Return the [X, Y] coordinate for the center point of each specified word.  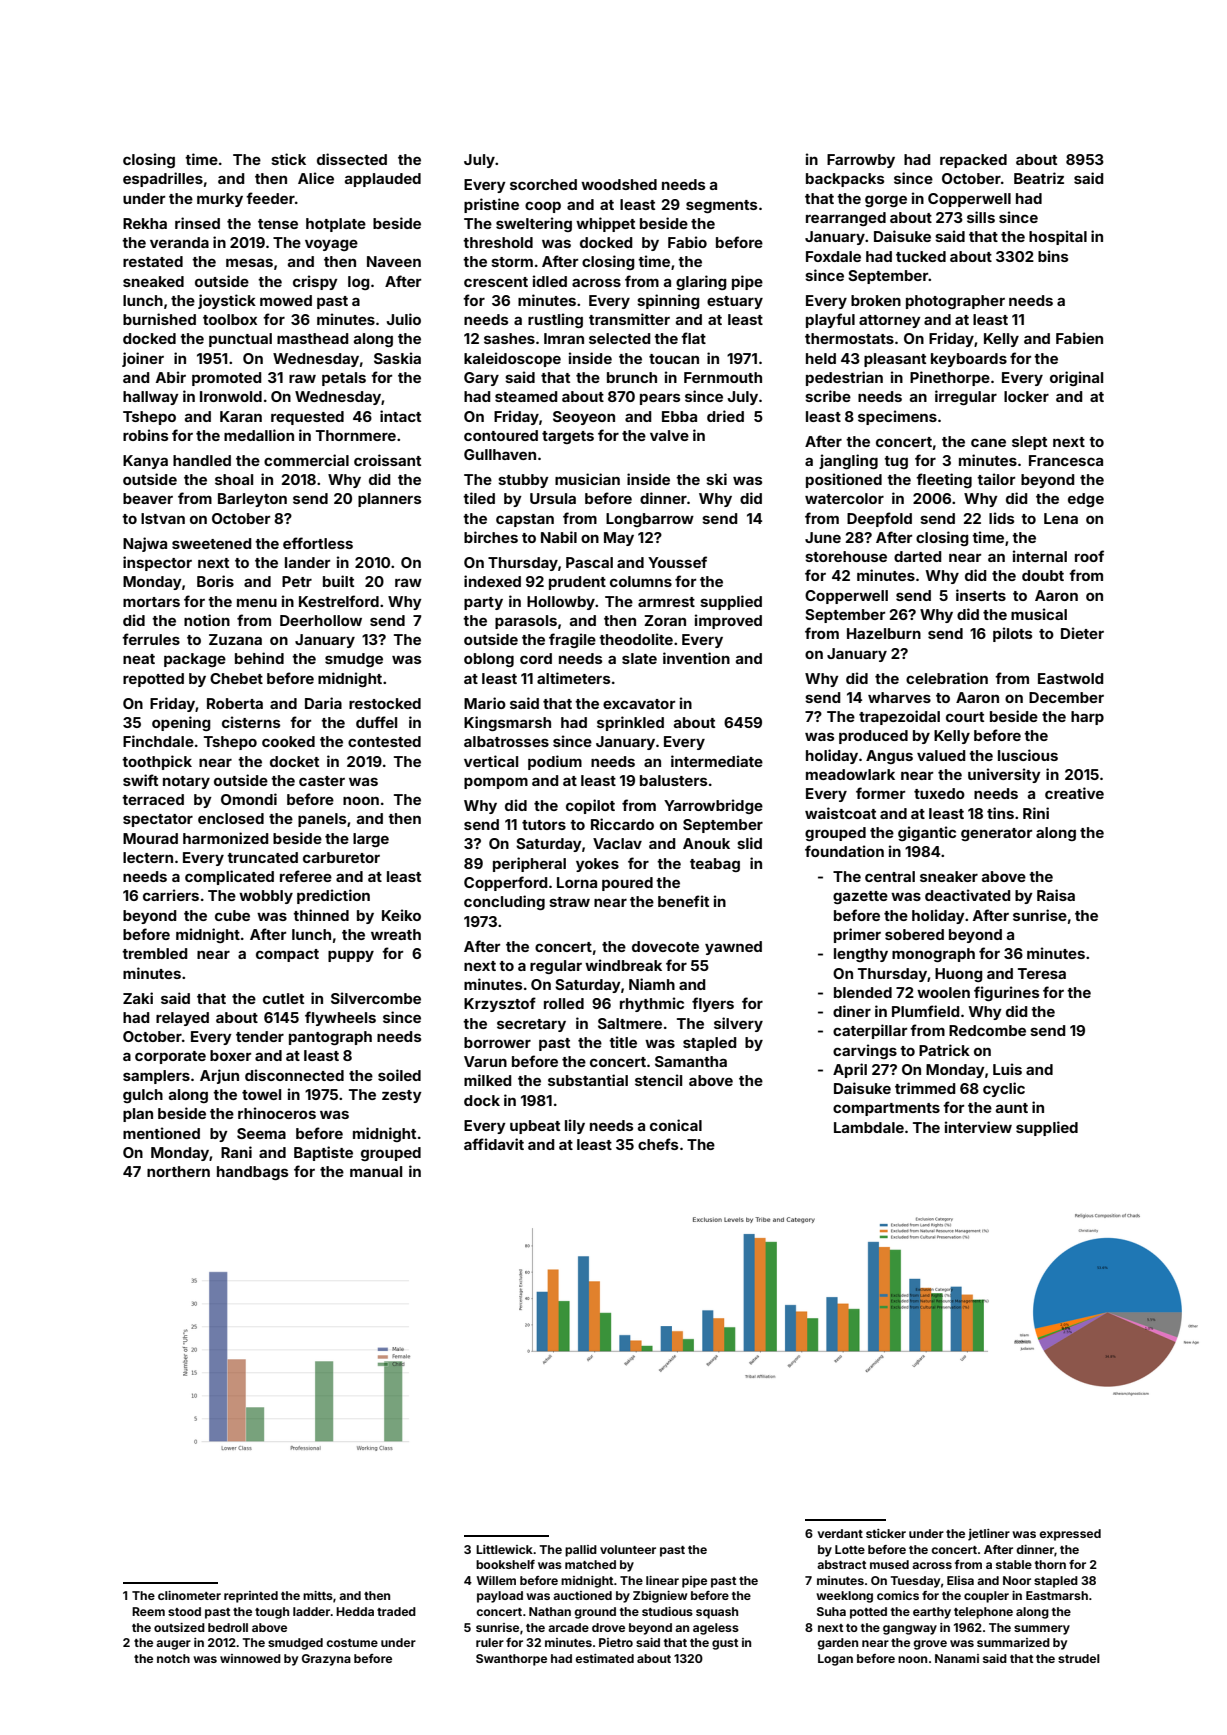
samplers [156, 1077]
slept [1029, 443]
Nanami [957, 1658]
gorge [886, 201]
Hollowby [561, 603]
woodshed [619, 184]
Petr [297, 581]
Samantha [691, 1061]
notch [173, 1658]
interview [978, 1127]
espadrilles [163, 179]
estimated [604, 1658]
